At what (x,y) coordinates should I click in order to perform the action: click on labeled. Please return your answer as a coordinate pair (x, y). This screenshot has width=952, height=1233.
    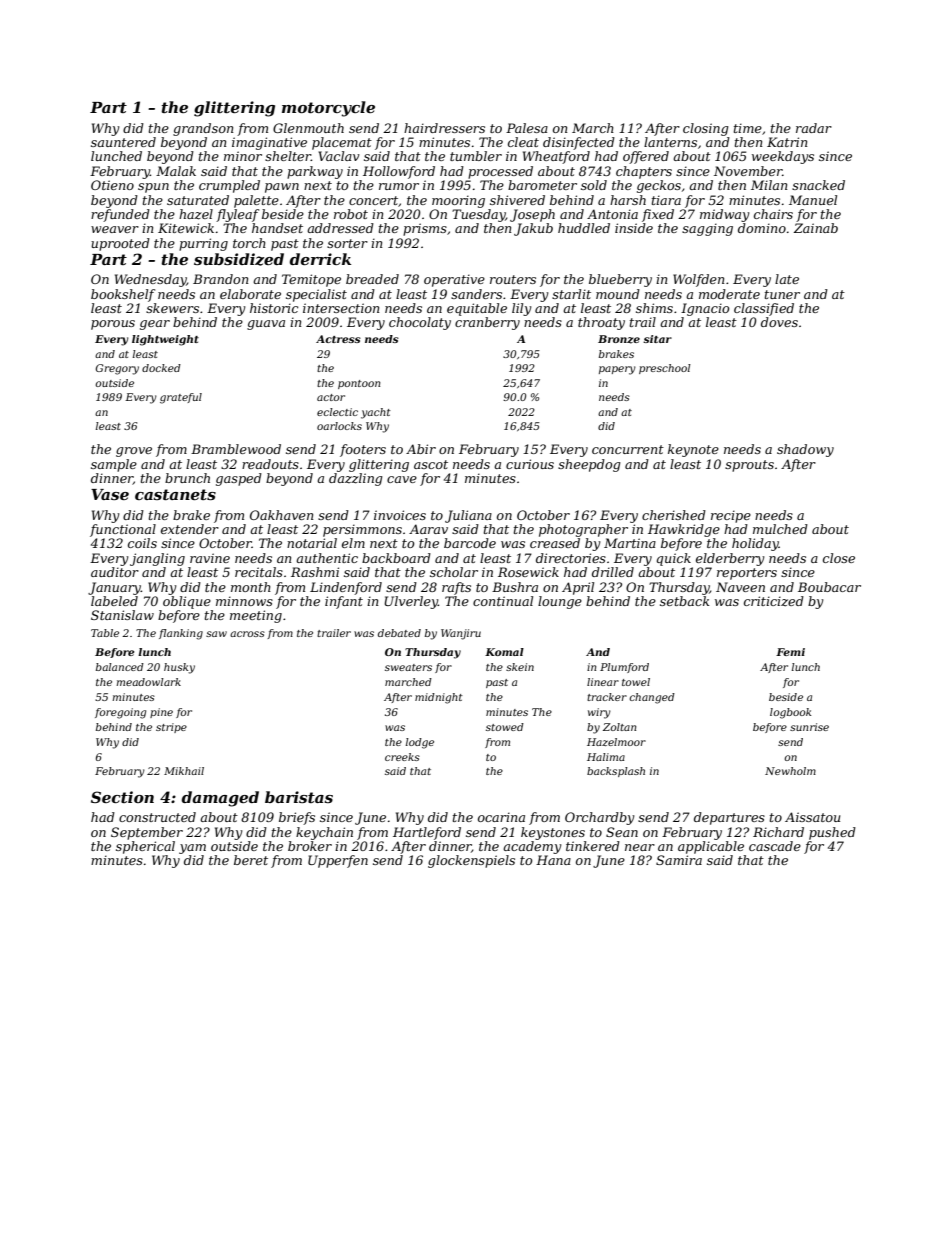
    Looking at the image, I should click on (114, 601).
